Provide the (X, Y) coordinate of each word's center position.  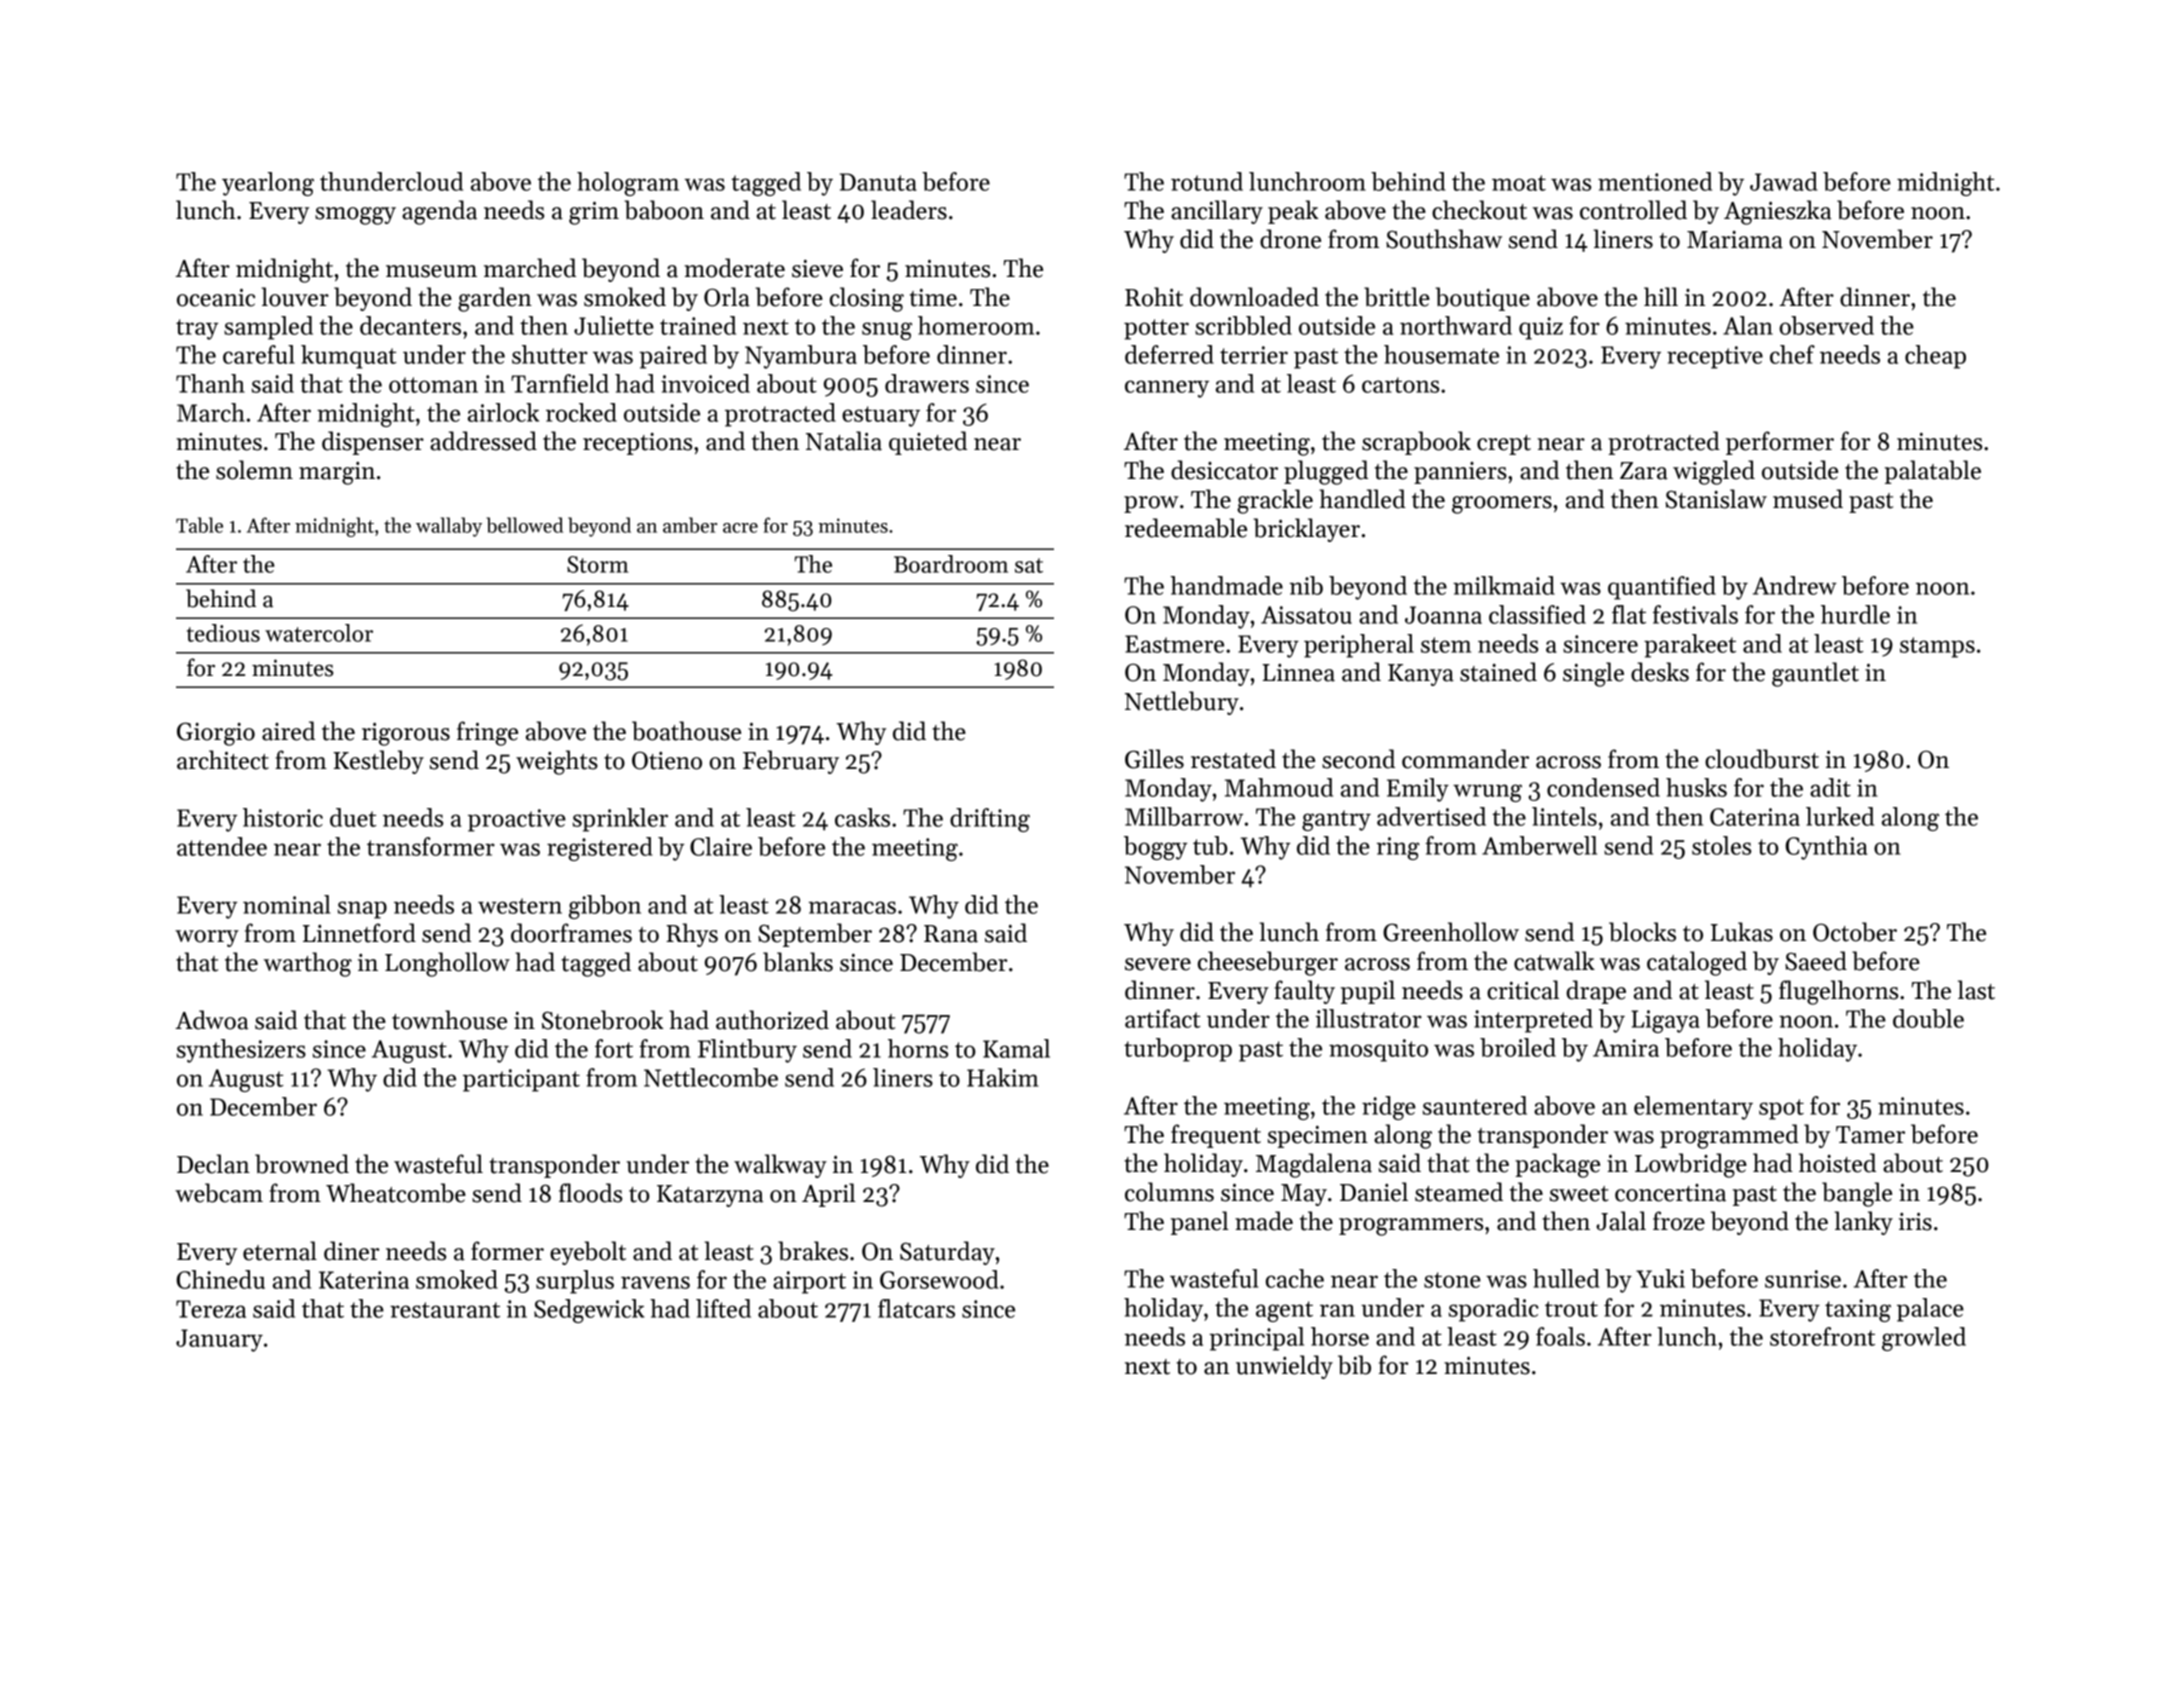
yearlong (268, 184)
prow (1151, 504)
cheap (1935, 357)
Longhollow (447, 964)
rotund (1207, 181)
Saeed (1816, 961)
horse (1340, 1336)
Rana (951, 934)
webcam (219, 1193)
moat (1519, 183)
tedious (223, 633)
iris (1915, 1221)
